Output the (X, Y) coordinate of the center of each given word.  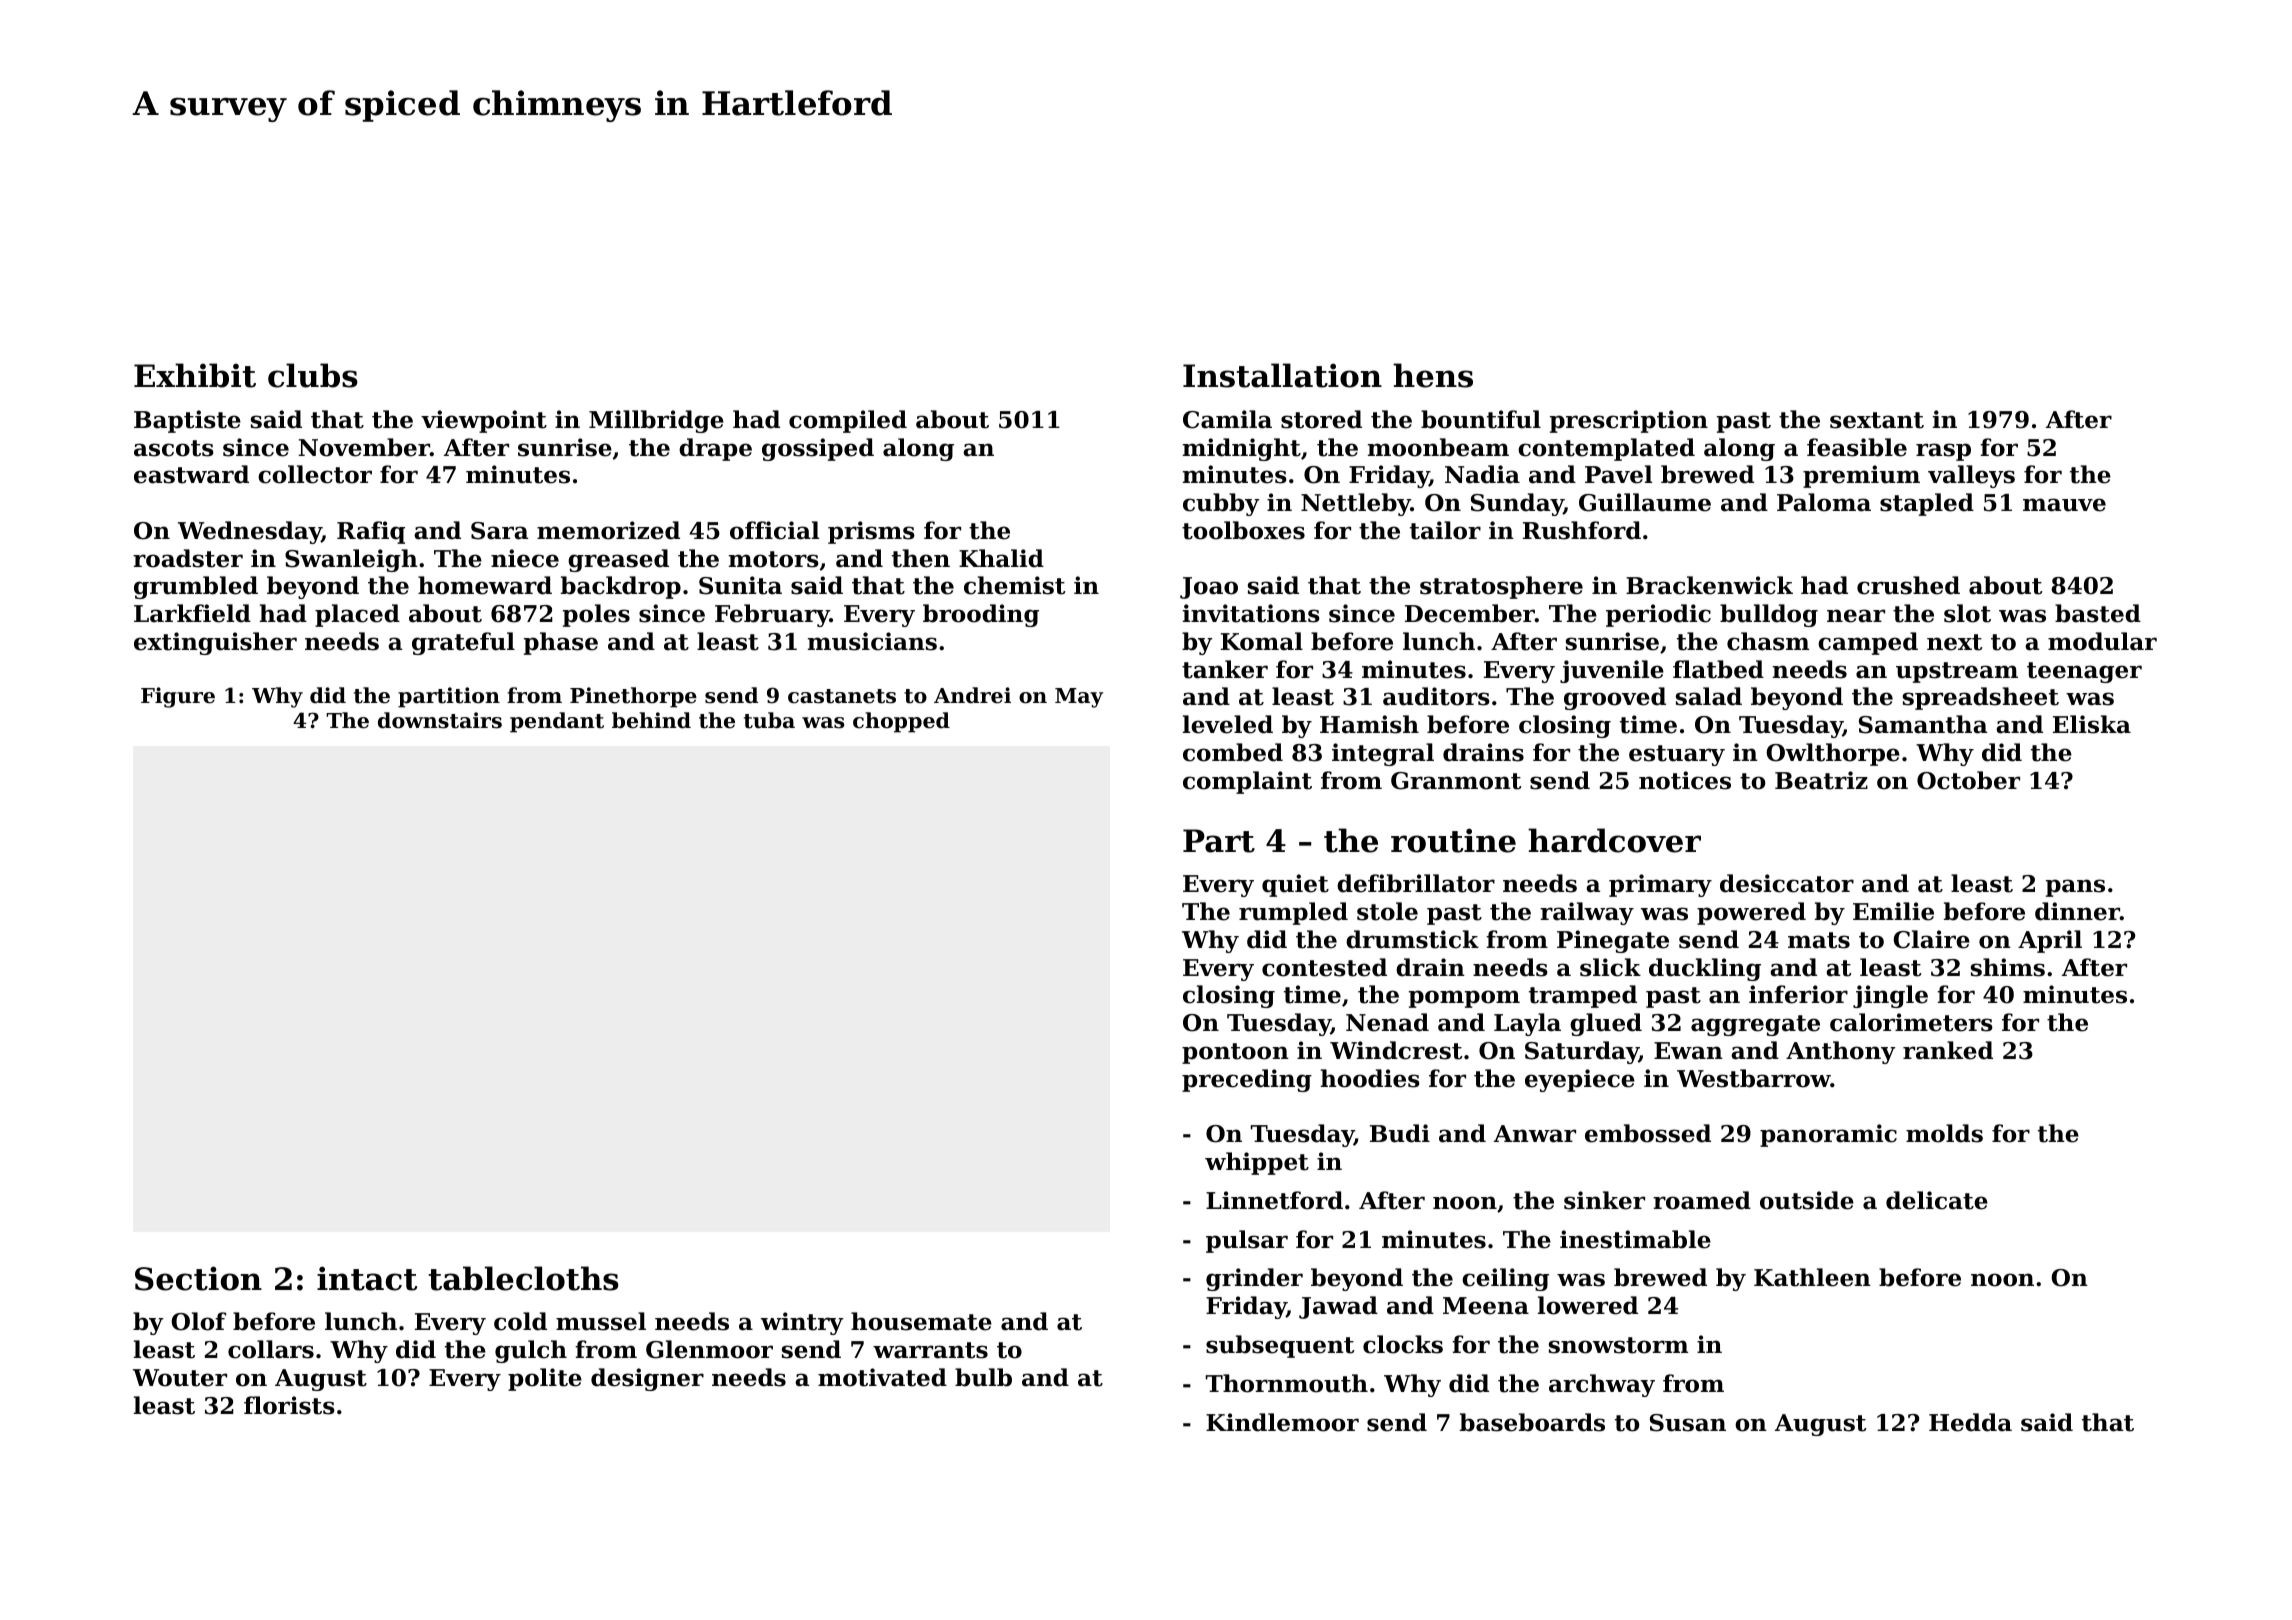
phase (561, 643)
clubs (313, 375)
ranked (1948, 1050)
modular (2102, 641)
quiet (1295, 885)
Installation (1282, 375)
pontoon (1235, 1053)
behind (651, 720)
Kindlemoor (1282, 1422)
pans (2075, 888)
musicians (872, 641)
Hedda (1970, 1422)
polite (545, 1379)
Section (198, 1278)
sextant (1877, 420)
